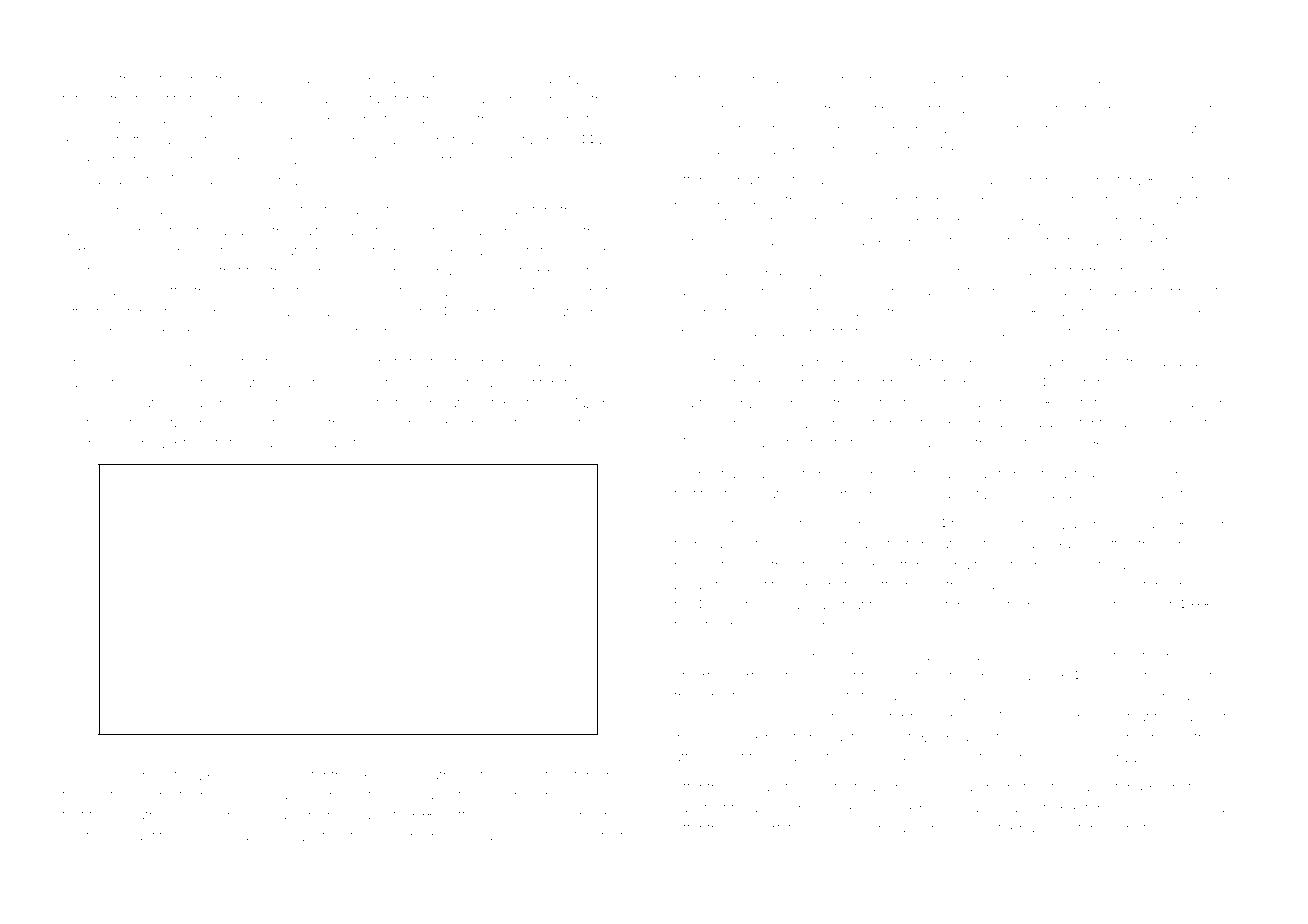  Describe the element at coordinates (88, 119) in the image. I see `beveled` at that location.
